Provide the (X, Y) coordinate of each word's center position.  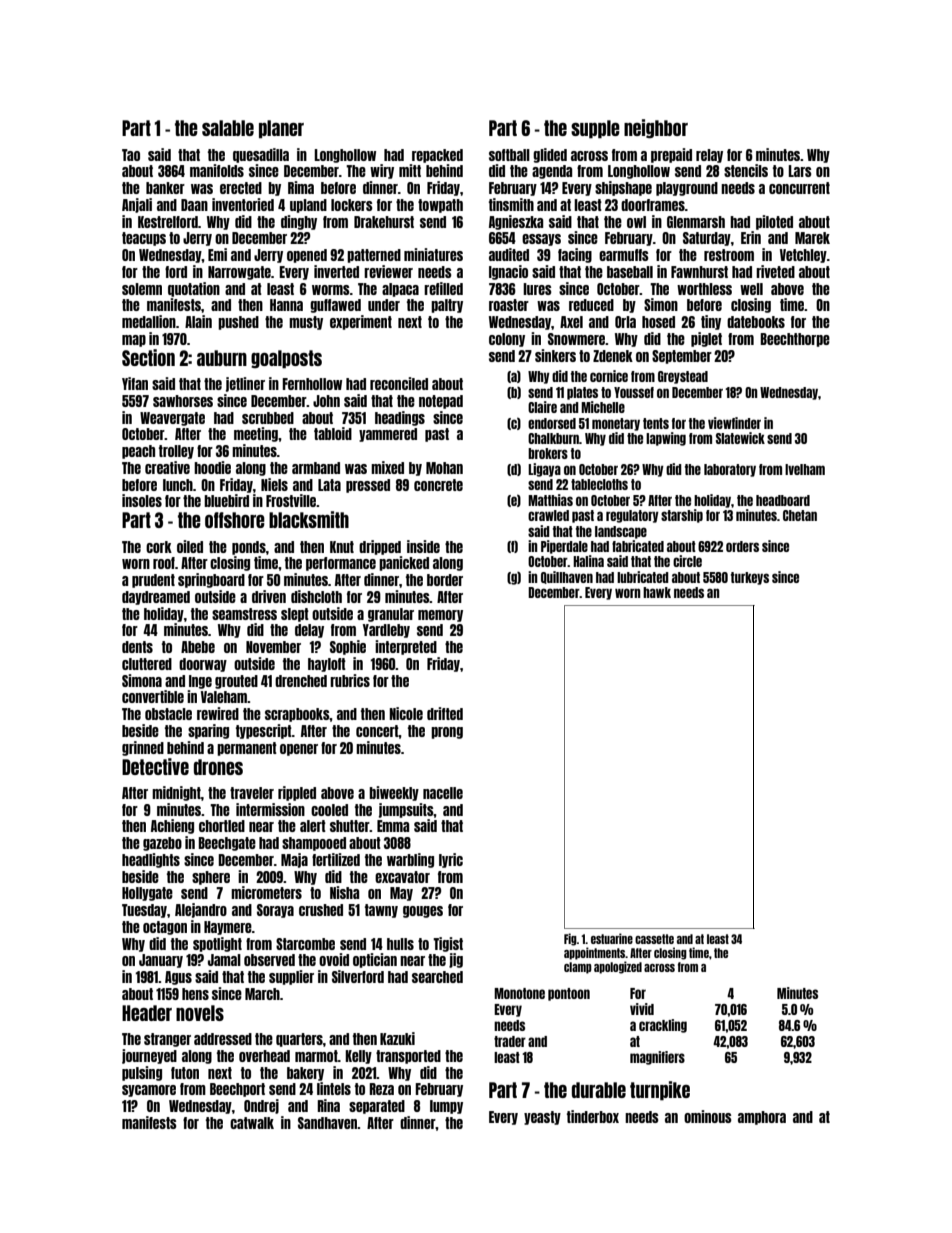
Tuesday (144, 911)
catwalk (252, 1123)
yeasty (542, 1118)
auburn (222, 358)
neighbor (656, 129)
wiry (382, 171)
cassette (654, 939)
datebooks (756, 322)
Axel (571, 322)
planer (281, 129)
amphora (762, 1118)
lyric (451, 860)
